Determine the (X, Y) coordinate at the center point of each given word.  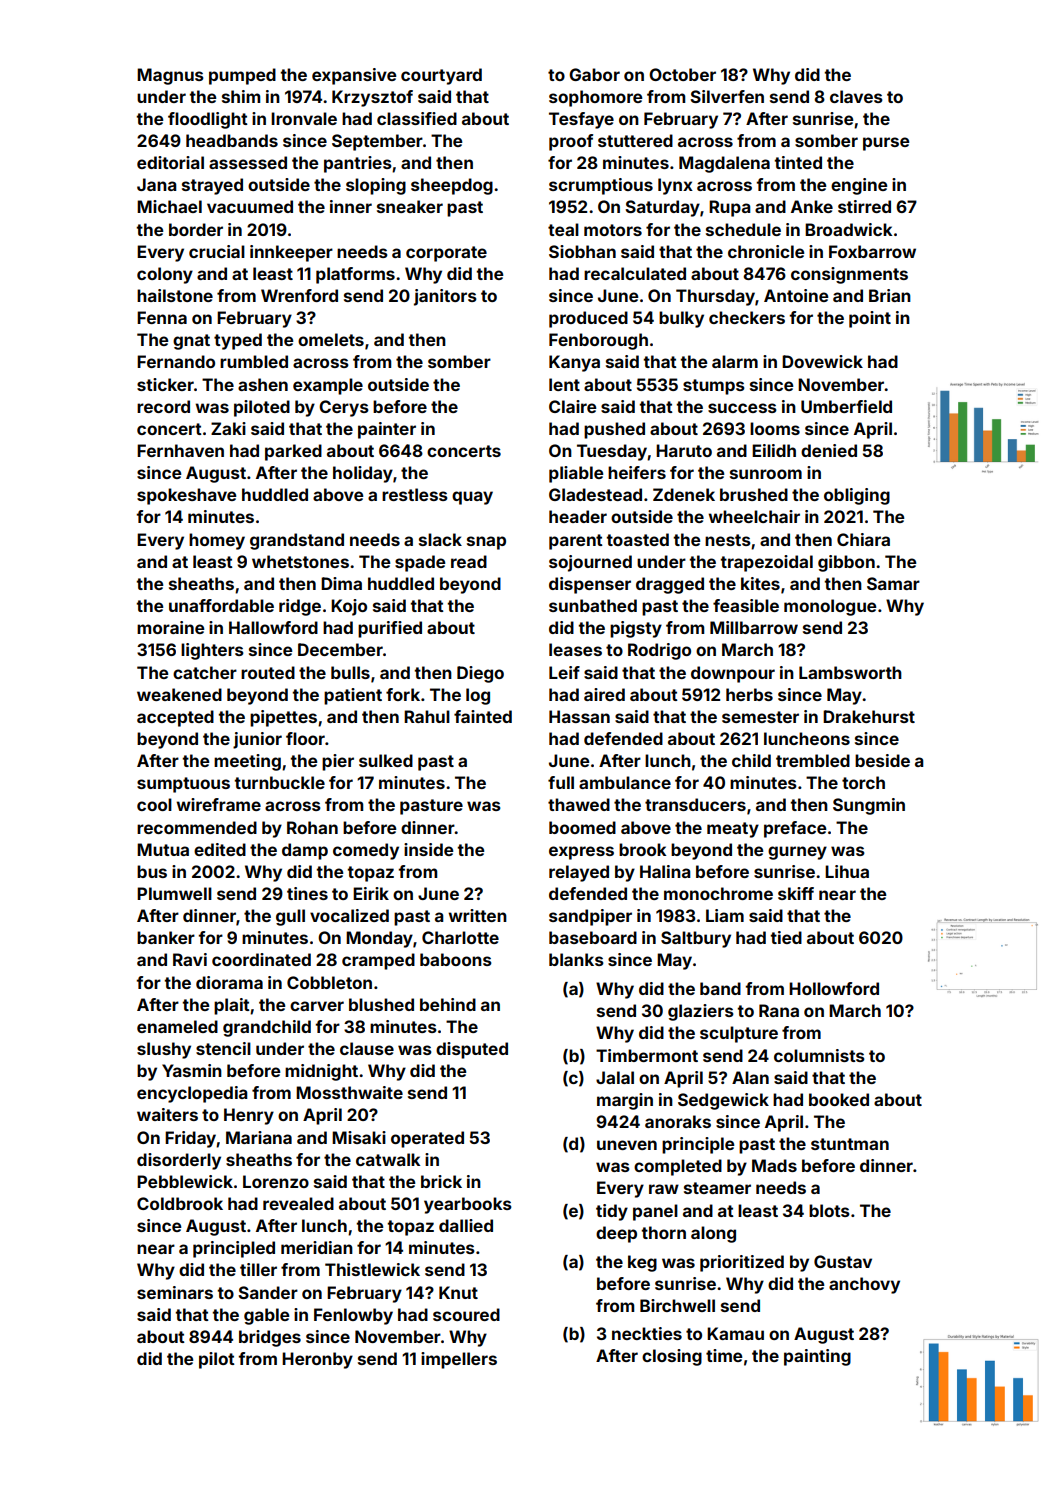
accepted (175, 718)
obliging (857, 496)
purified (390, 629)
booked (839, 1099)
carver (317, 1006)
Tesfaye (581, 120)
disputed (472, 1050)
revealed (298, 1203)
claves (856, 96)
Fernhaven (180, 450)
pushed (614, 430)
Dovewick (822, 361)
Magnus (170, 76)
